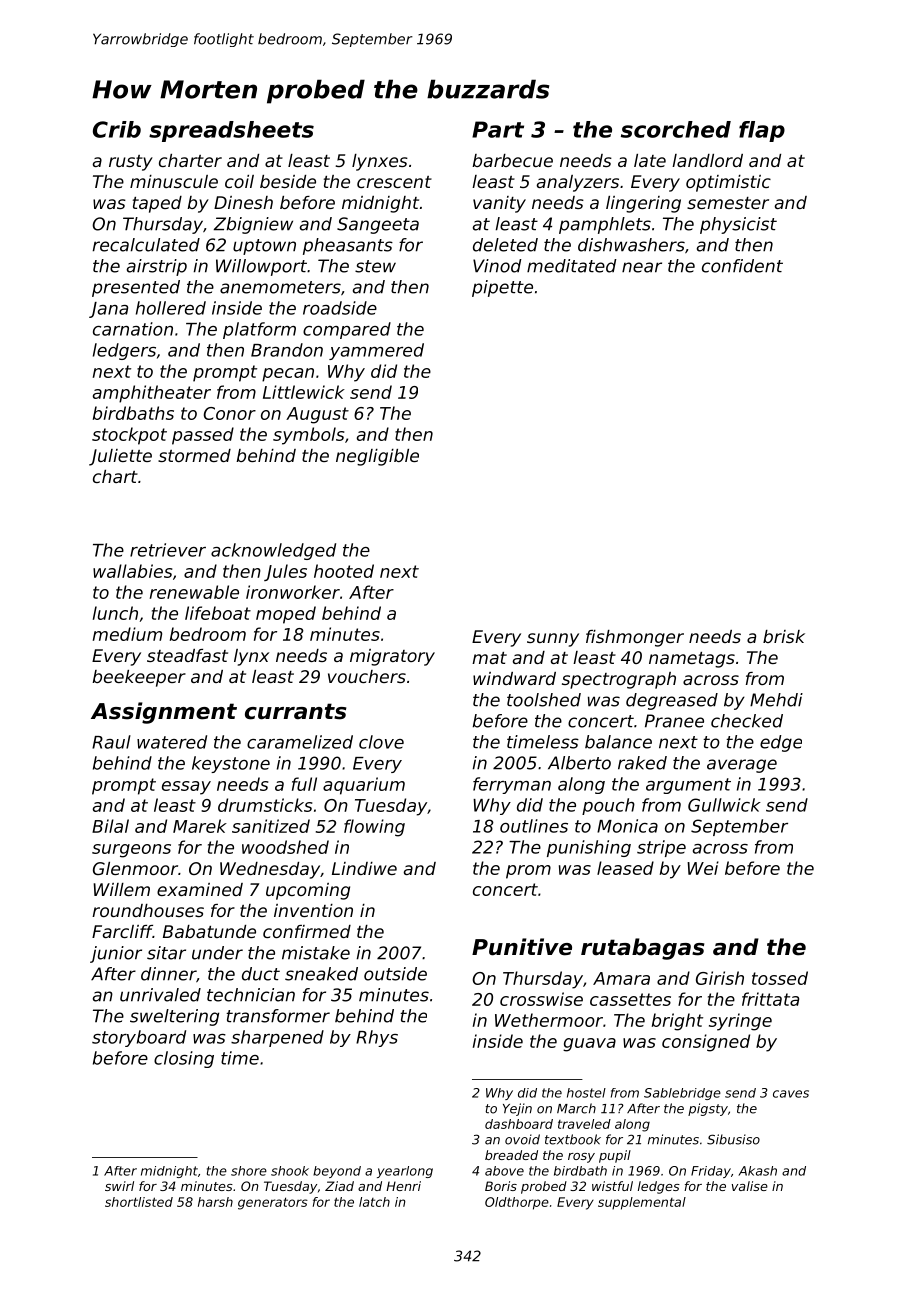  I want to click on lifeboat, so click(218, 613).
